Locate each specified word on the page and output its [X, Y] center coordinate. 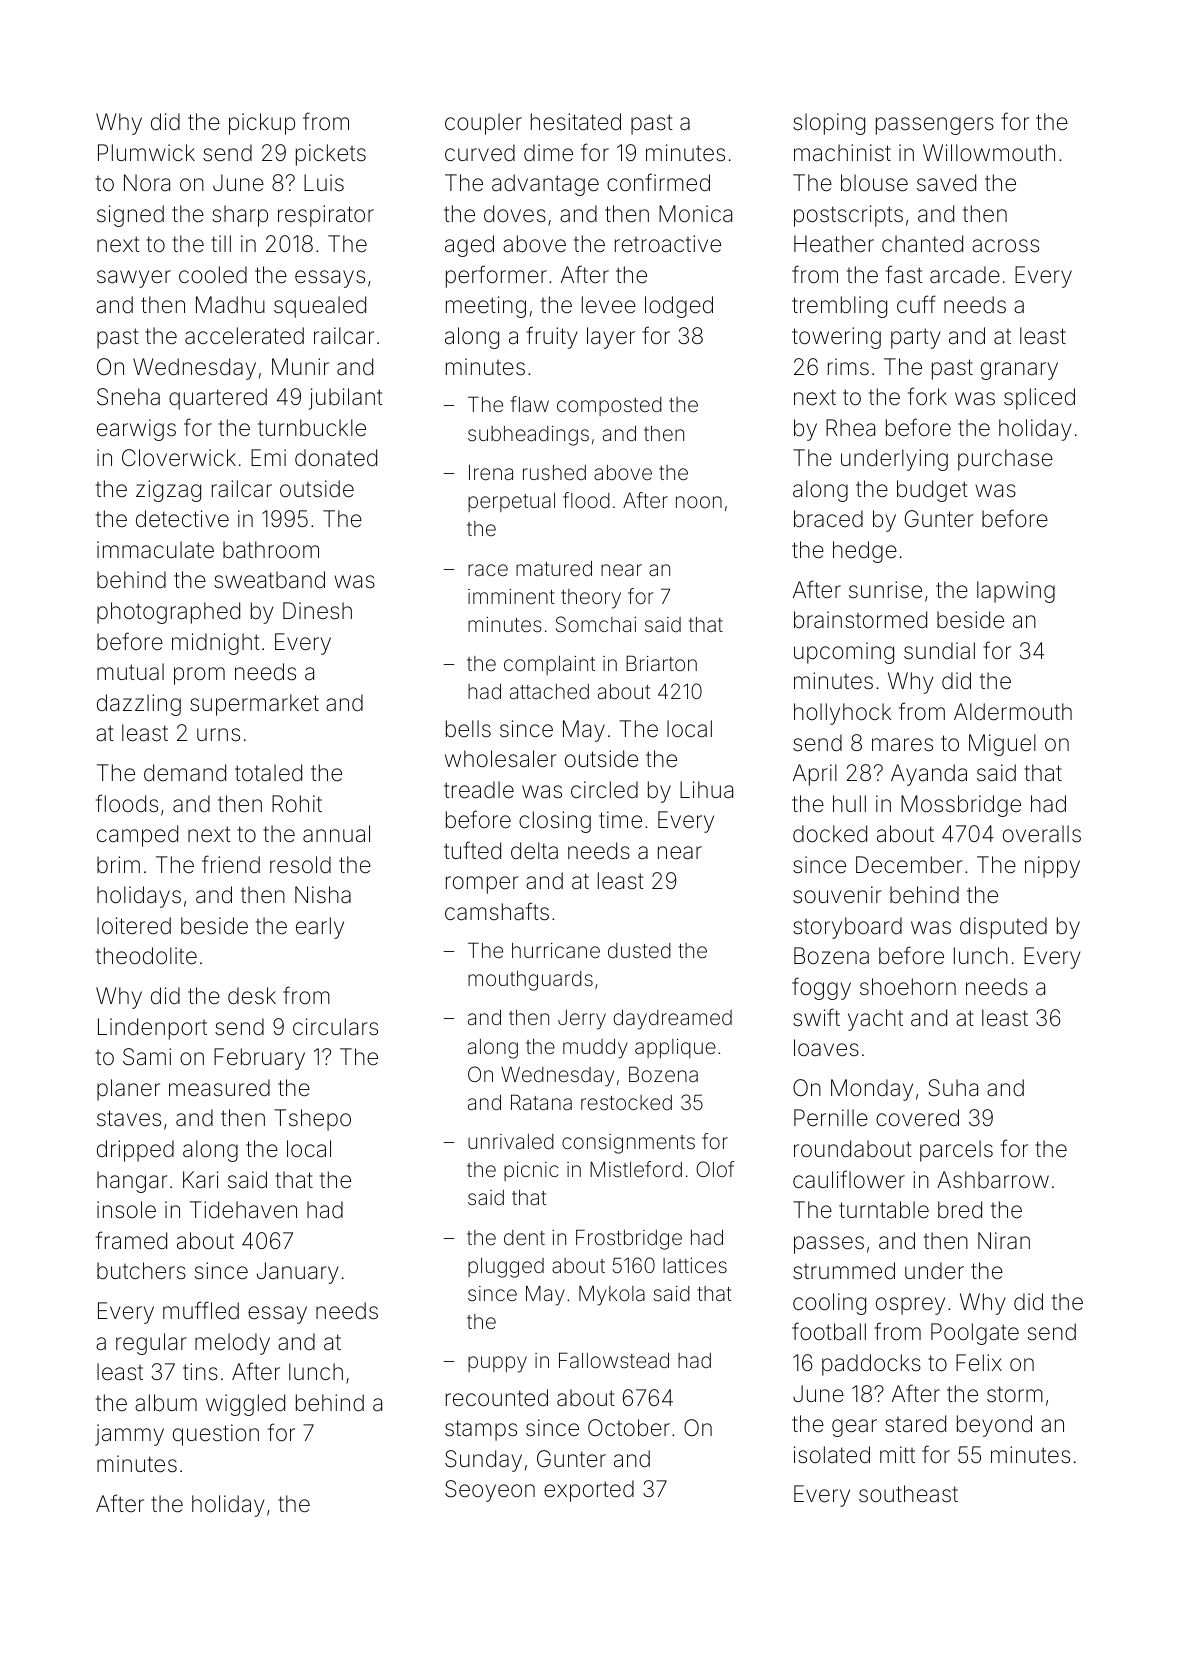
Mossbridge [961, 806]
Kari [200, 1180]
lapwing [1016, 592]
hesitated [576, 122]
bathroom [271, 550]
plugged [506, 1268]
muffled [201, 1310]
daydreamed [672, 1020]
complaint [549, 665]
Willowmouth [989, 153]
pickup [262, 124]
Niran [1004, 1241]
